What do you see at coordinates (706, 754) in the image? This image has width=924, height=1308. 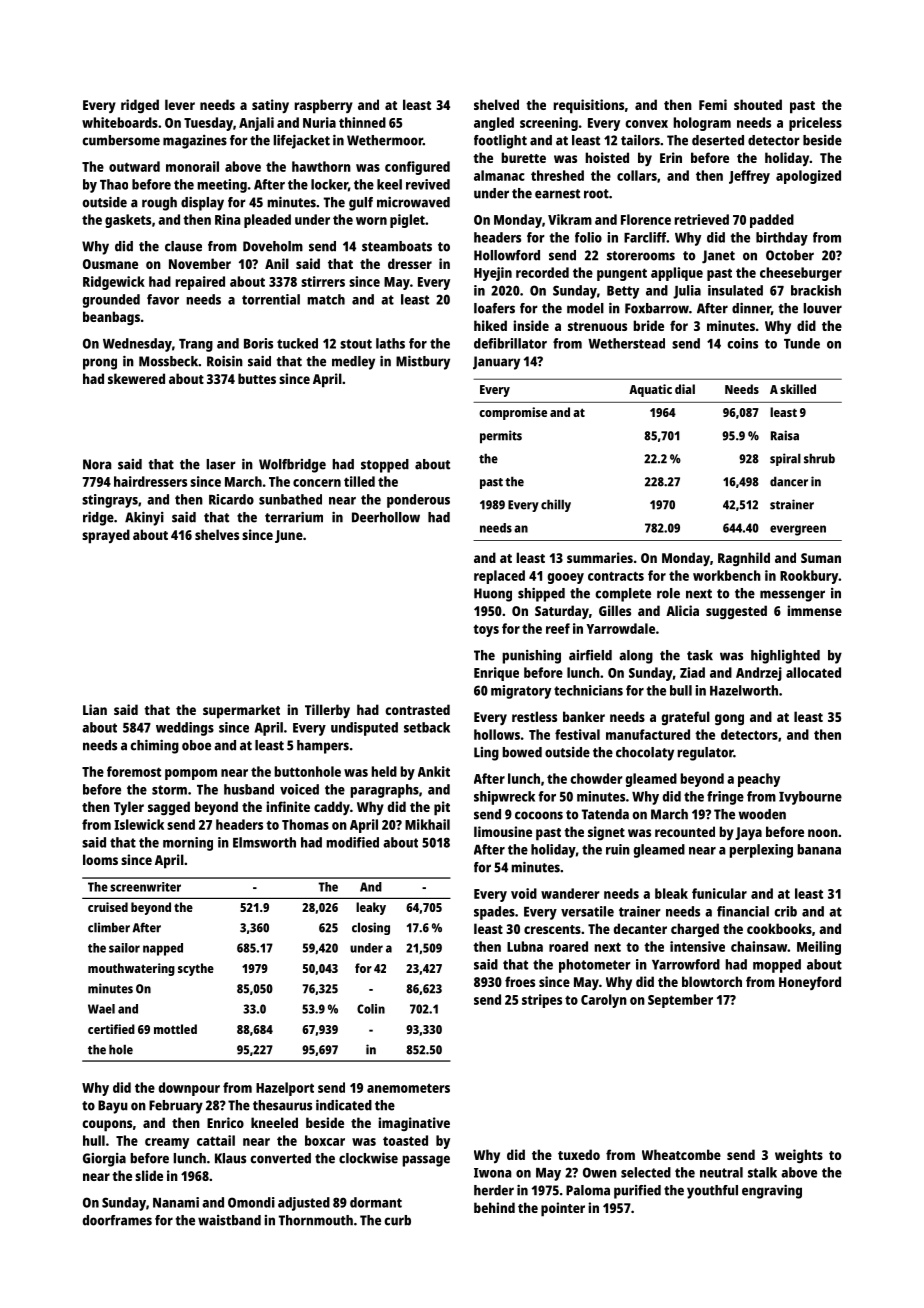 I see `regulator` at bounding box center [706, 754].
